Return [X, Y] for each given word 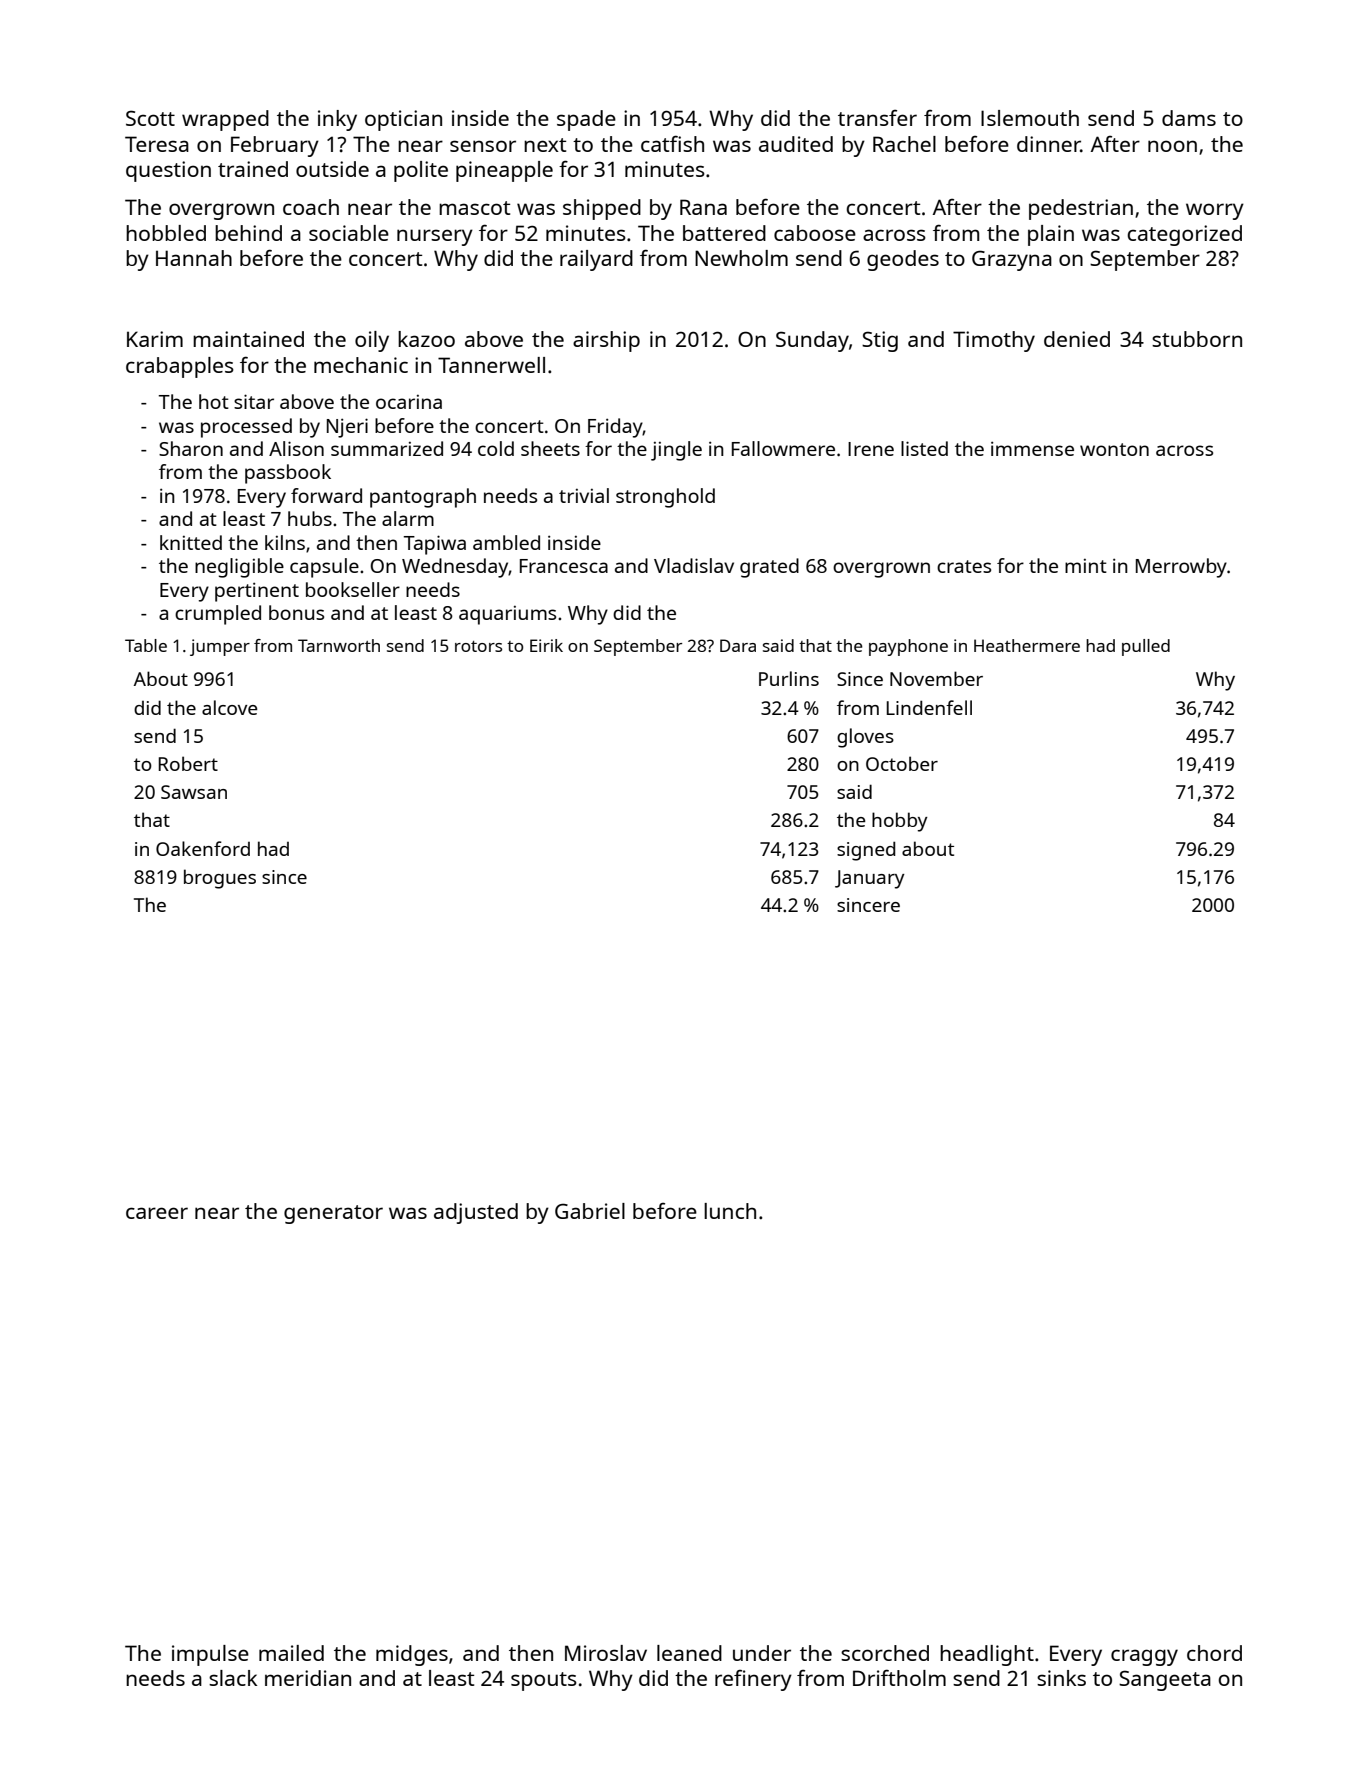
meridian [308, 1678]
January [870, 879]
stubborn [1197, 339]
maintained [248, 339]
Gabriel [590, 1211]
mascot [474, 208]
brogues [220, 879]
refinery [753, 1680]
